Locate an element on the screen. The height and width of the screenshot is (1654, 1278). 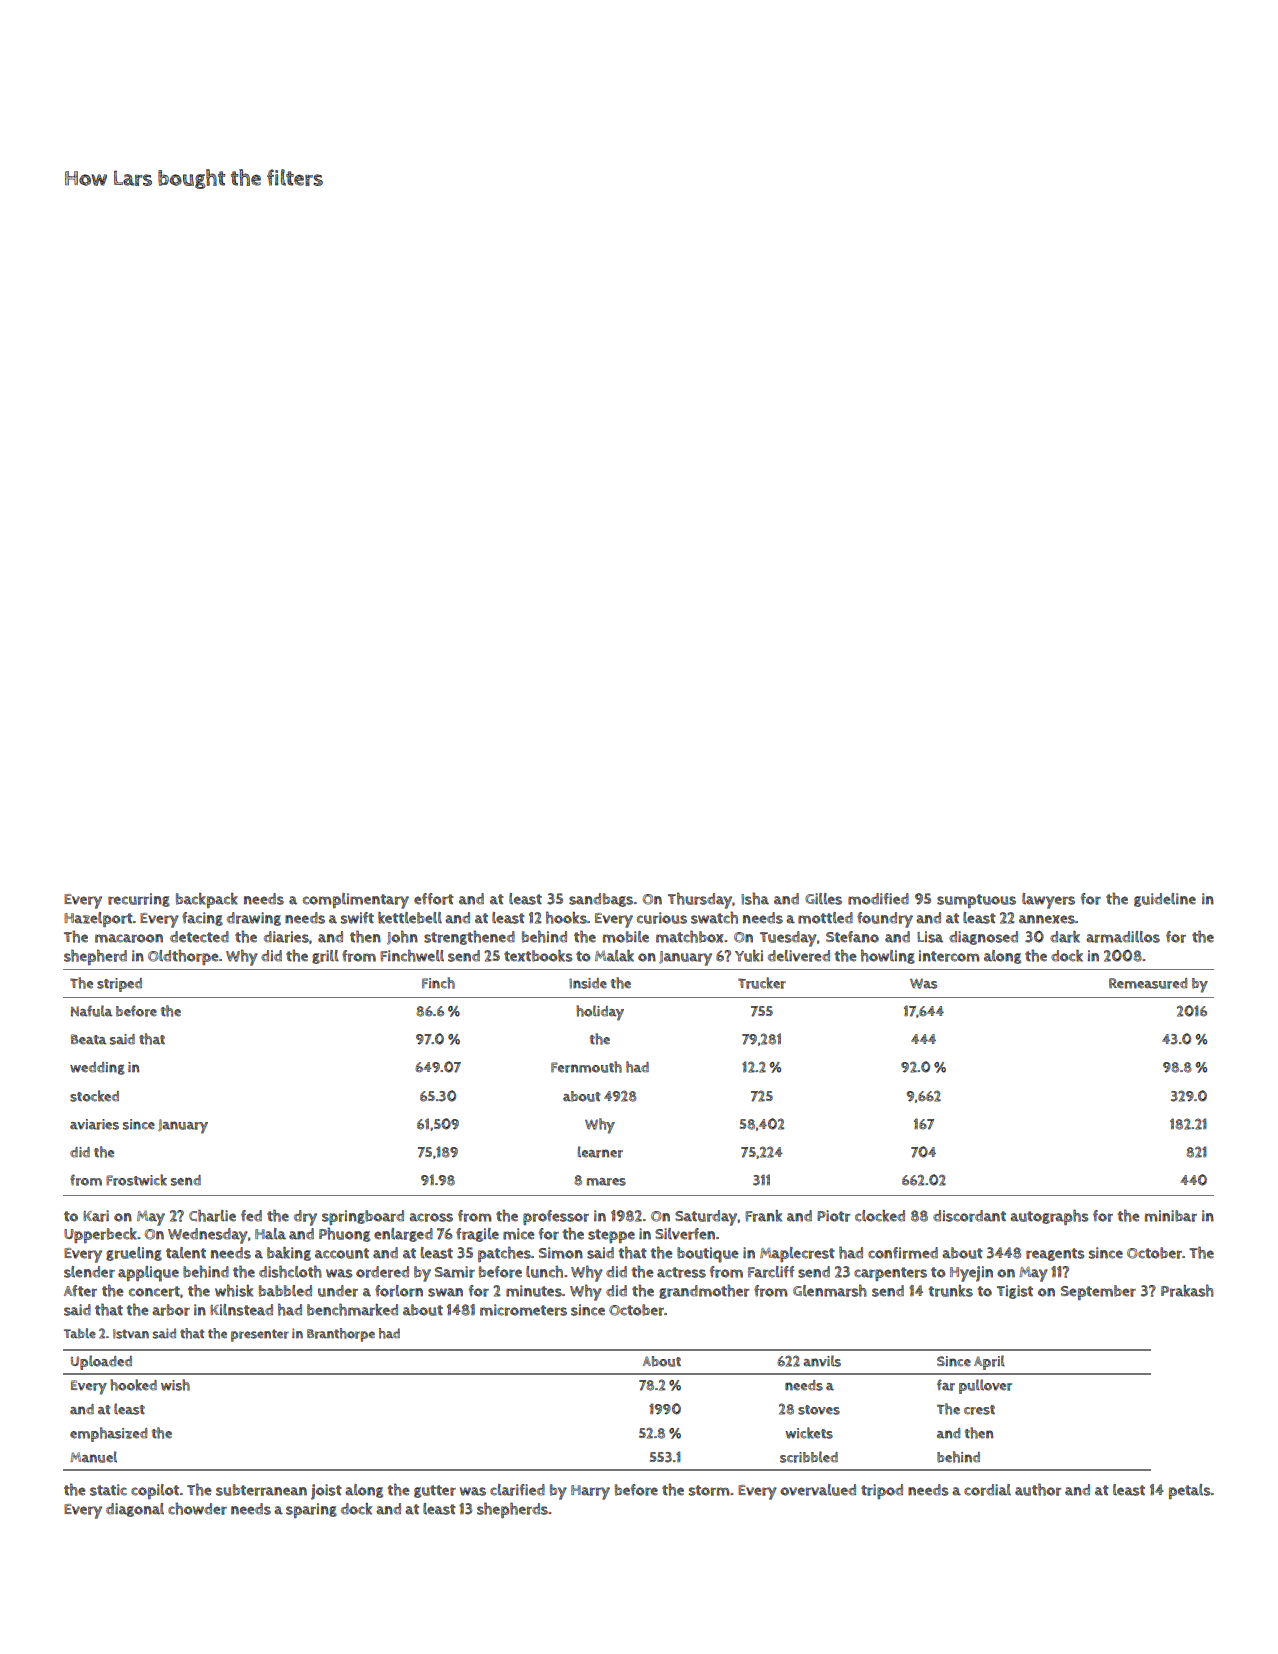
Malak is located at coordinates (614, 956).
